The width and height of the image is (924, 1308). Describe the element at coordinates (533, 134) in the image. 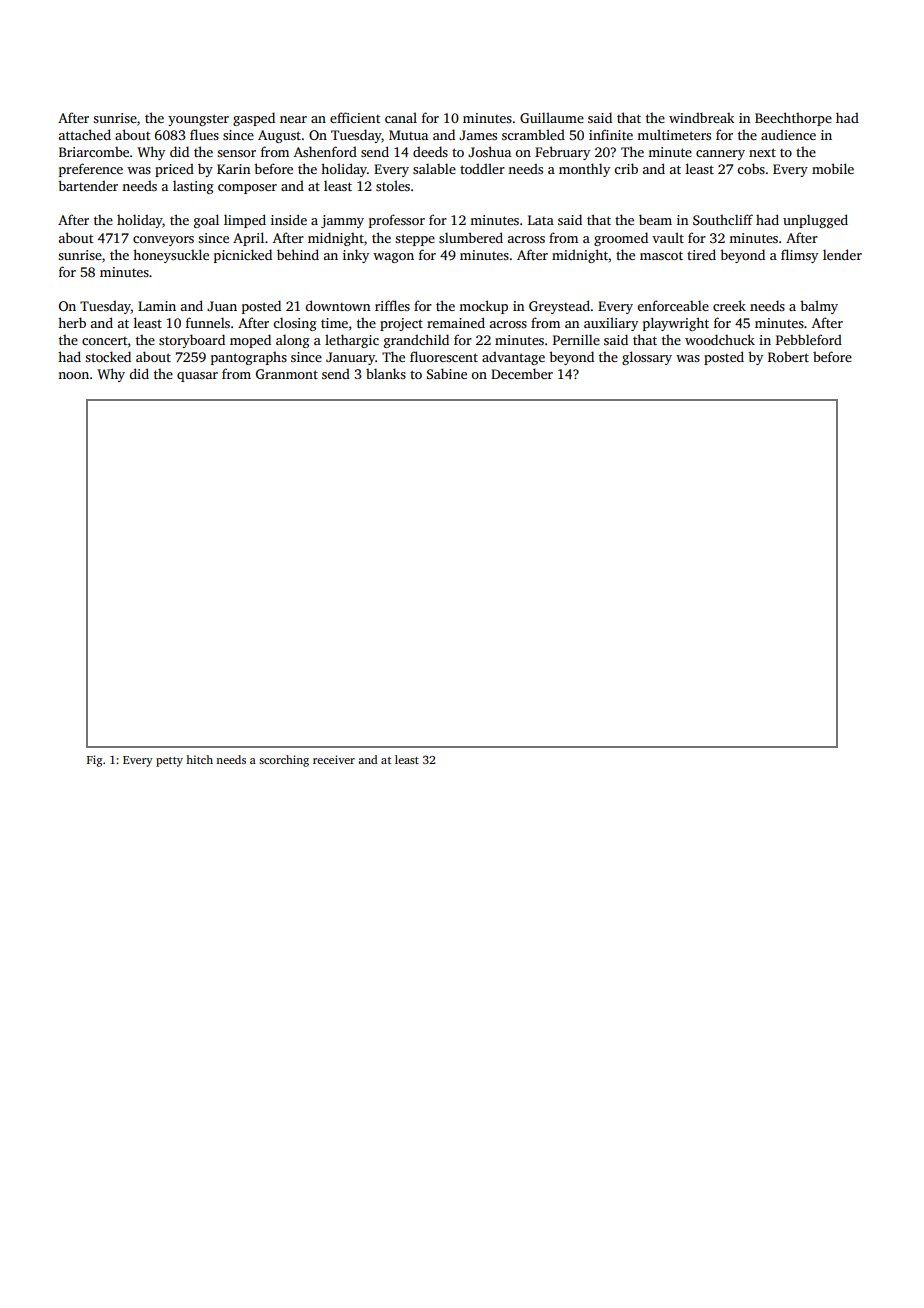

I see `scrambled` at that location.
